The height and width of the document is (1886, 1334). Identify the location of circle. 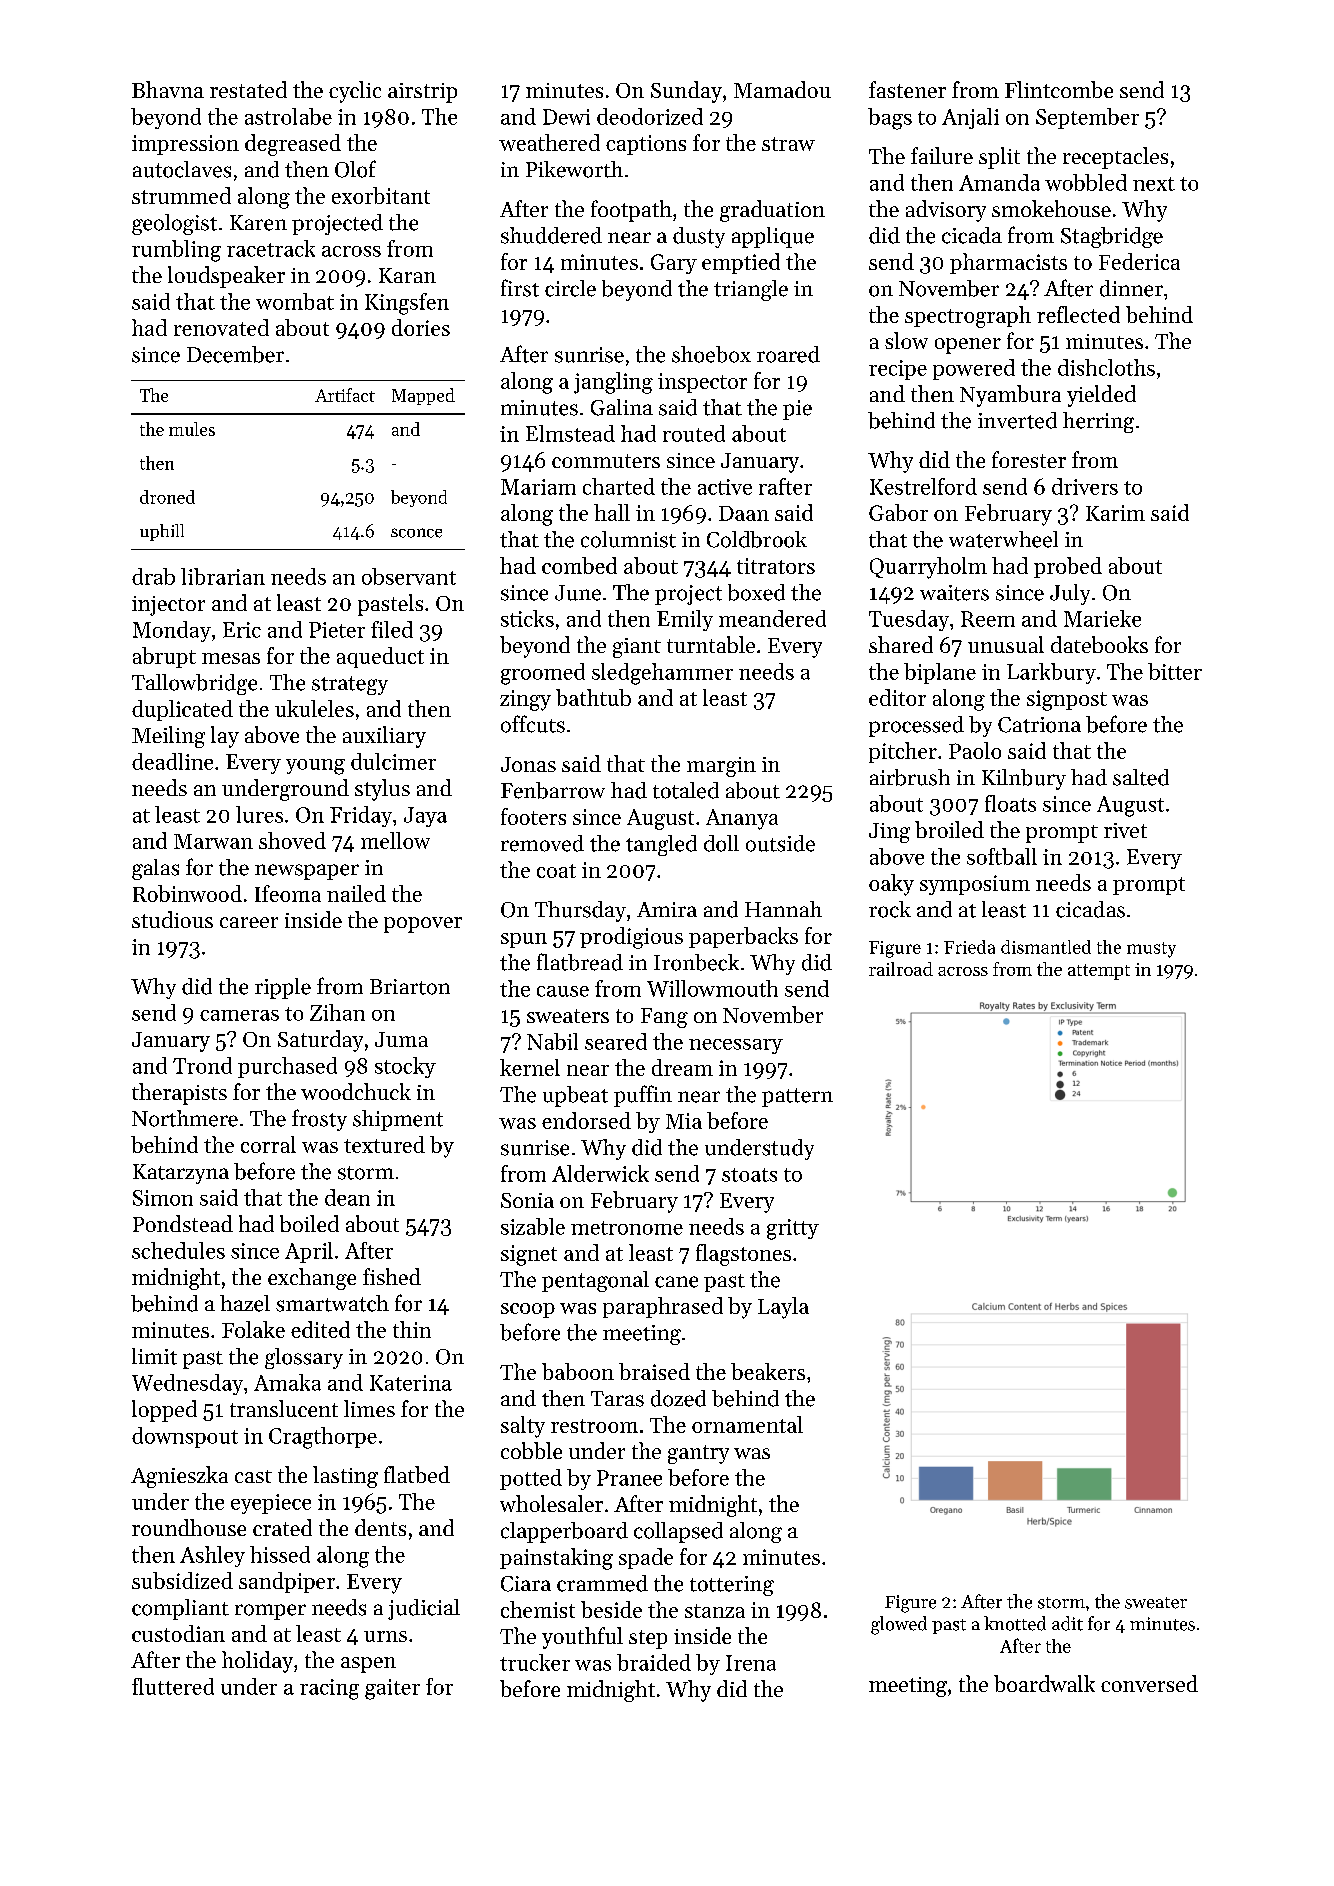
(570, 288).
